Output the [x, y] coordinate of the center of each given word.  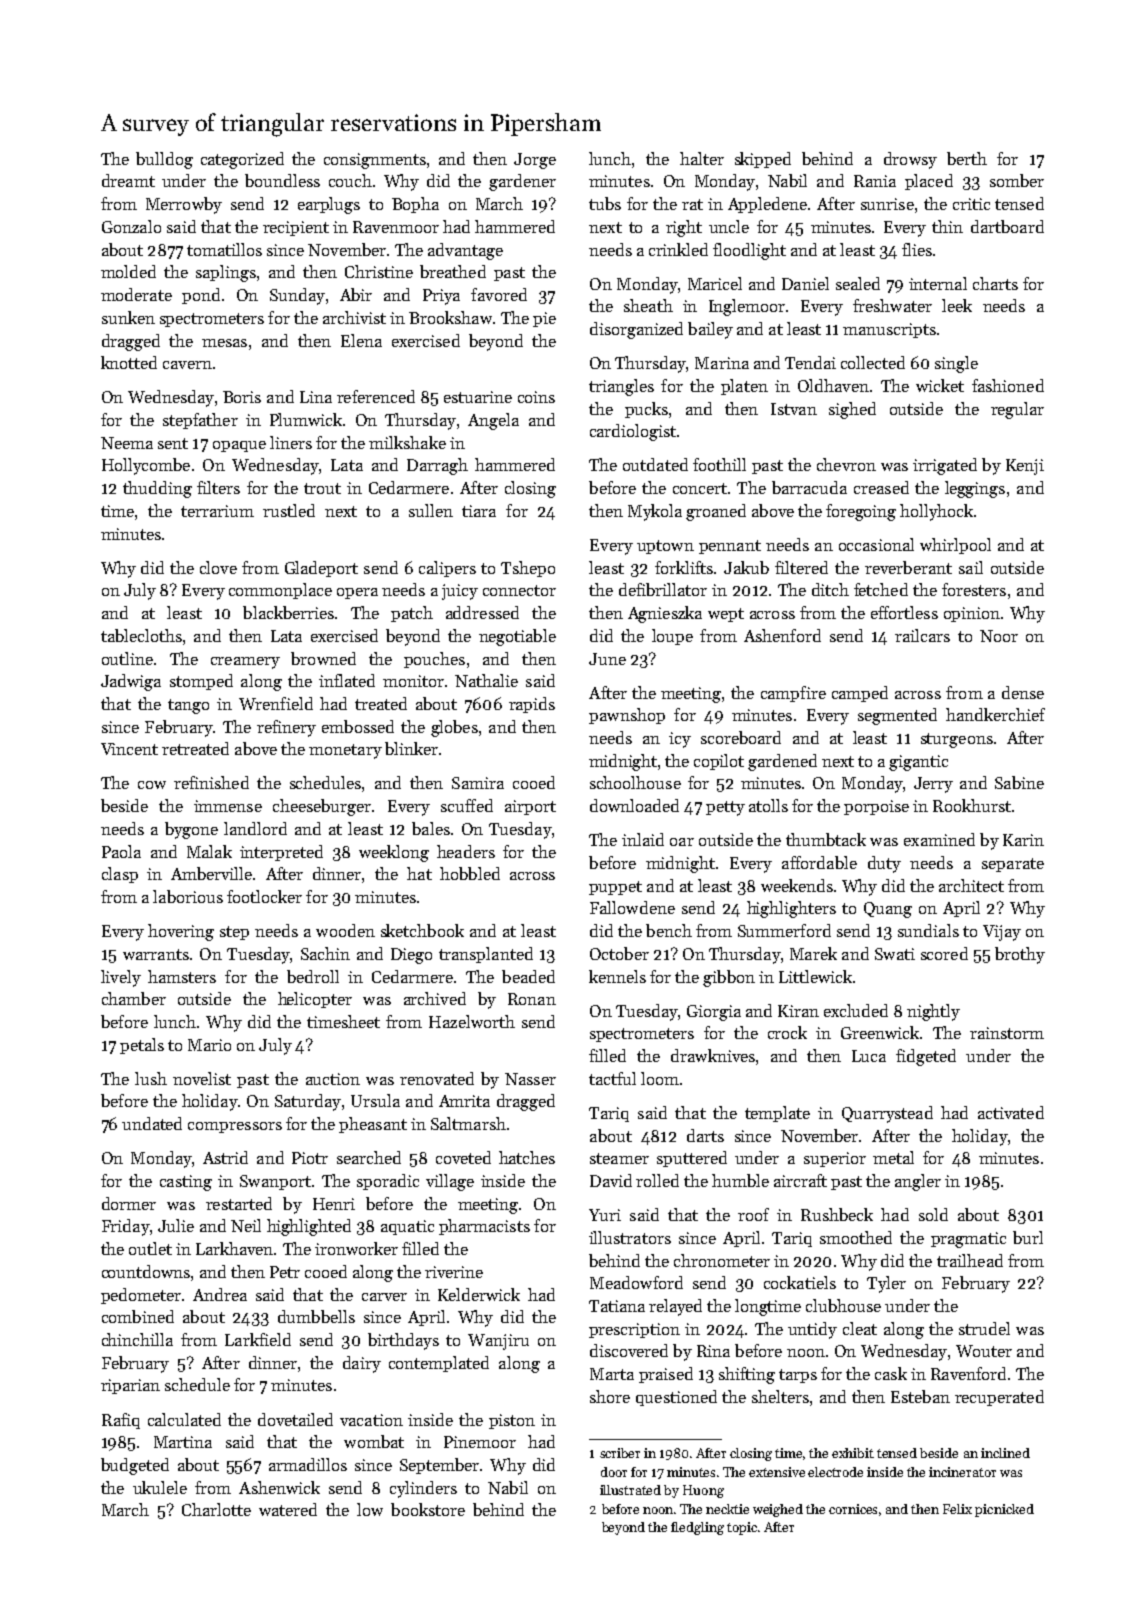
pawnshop [627, 716]
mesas [224, 343]
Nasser [530, 1079]
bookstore [428, 1509]
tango [188, 706]
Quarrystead [887, 1114]
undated [152, 1123]
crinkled [678, 249]
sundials [928, 930]
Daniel [805, 283]
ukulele [160, 1487]
